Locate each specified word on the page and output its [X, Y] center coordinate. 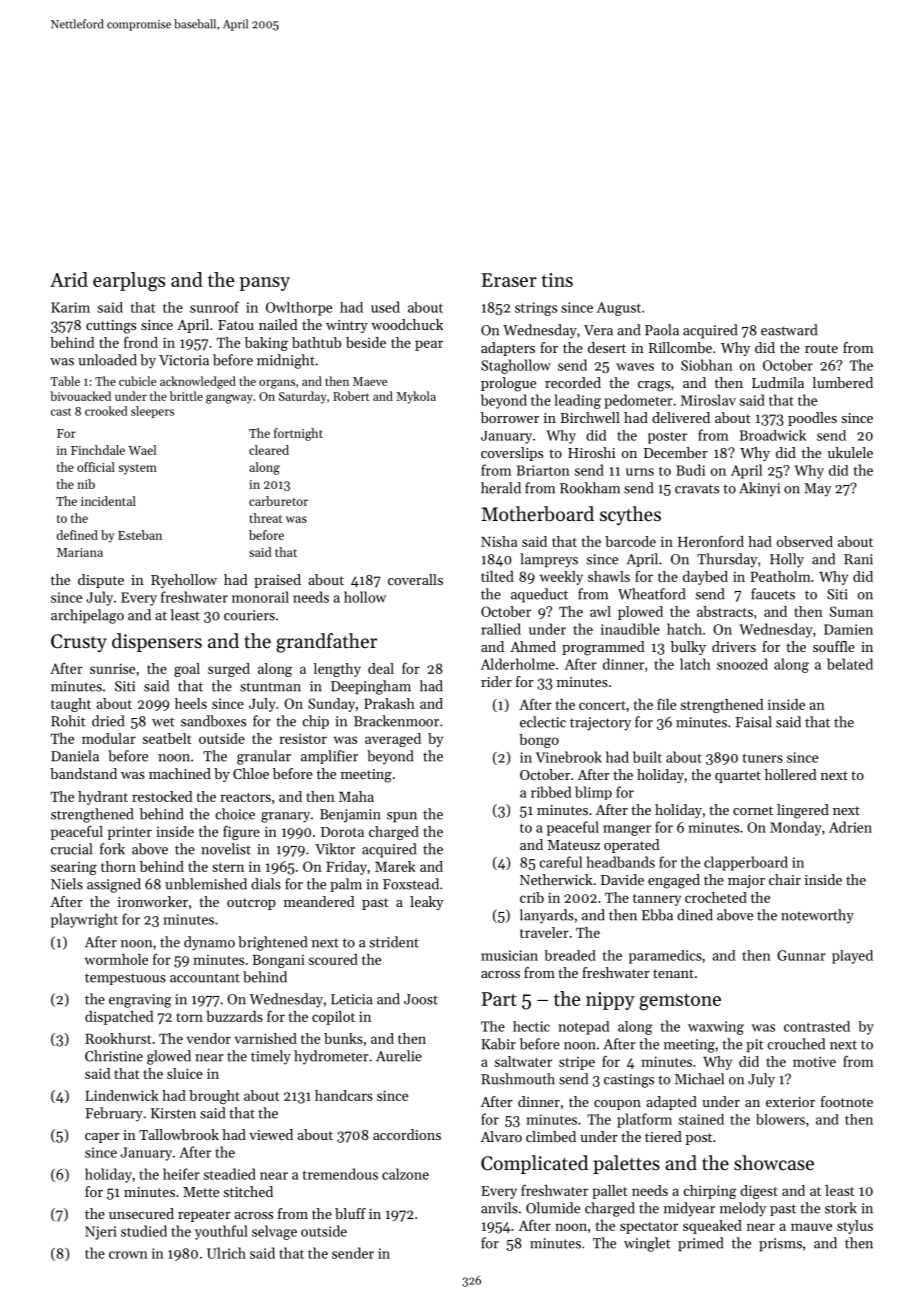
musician [509, 955]
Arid [69, 279]
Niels [67, 884]
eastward [789, 330]
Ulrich [226, 1253]
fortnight [298, 434]
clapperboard [746, 863]
